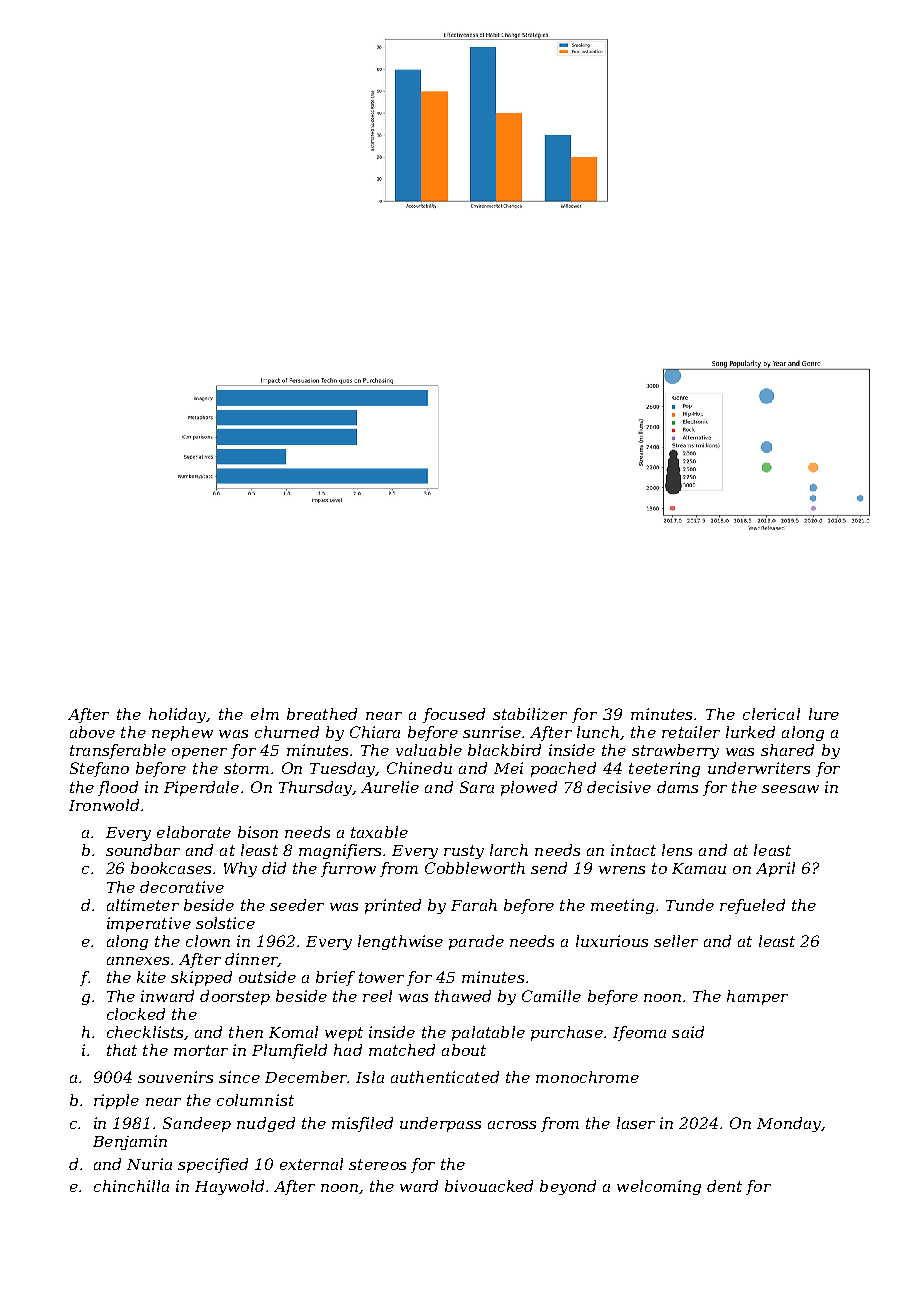  I want to click on Camille, so click(551, 996).
